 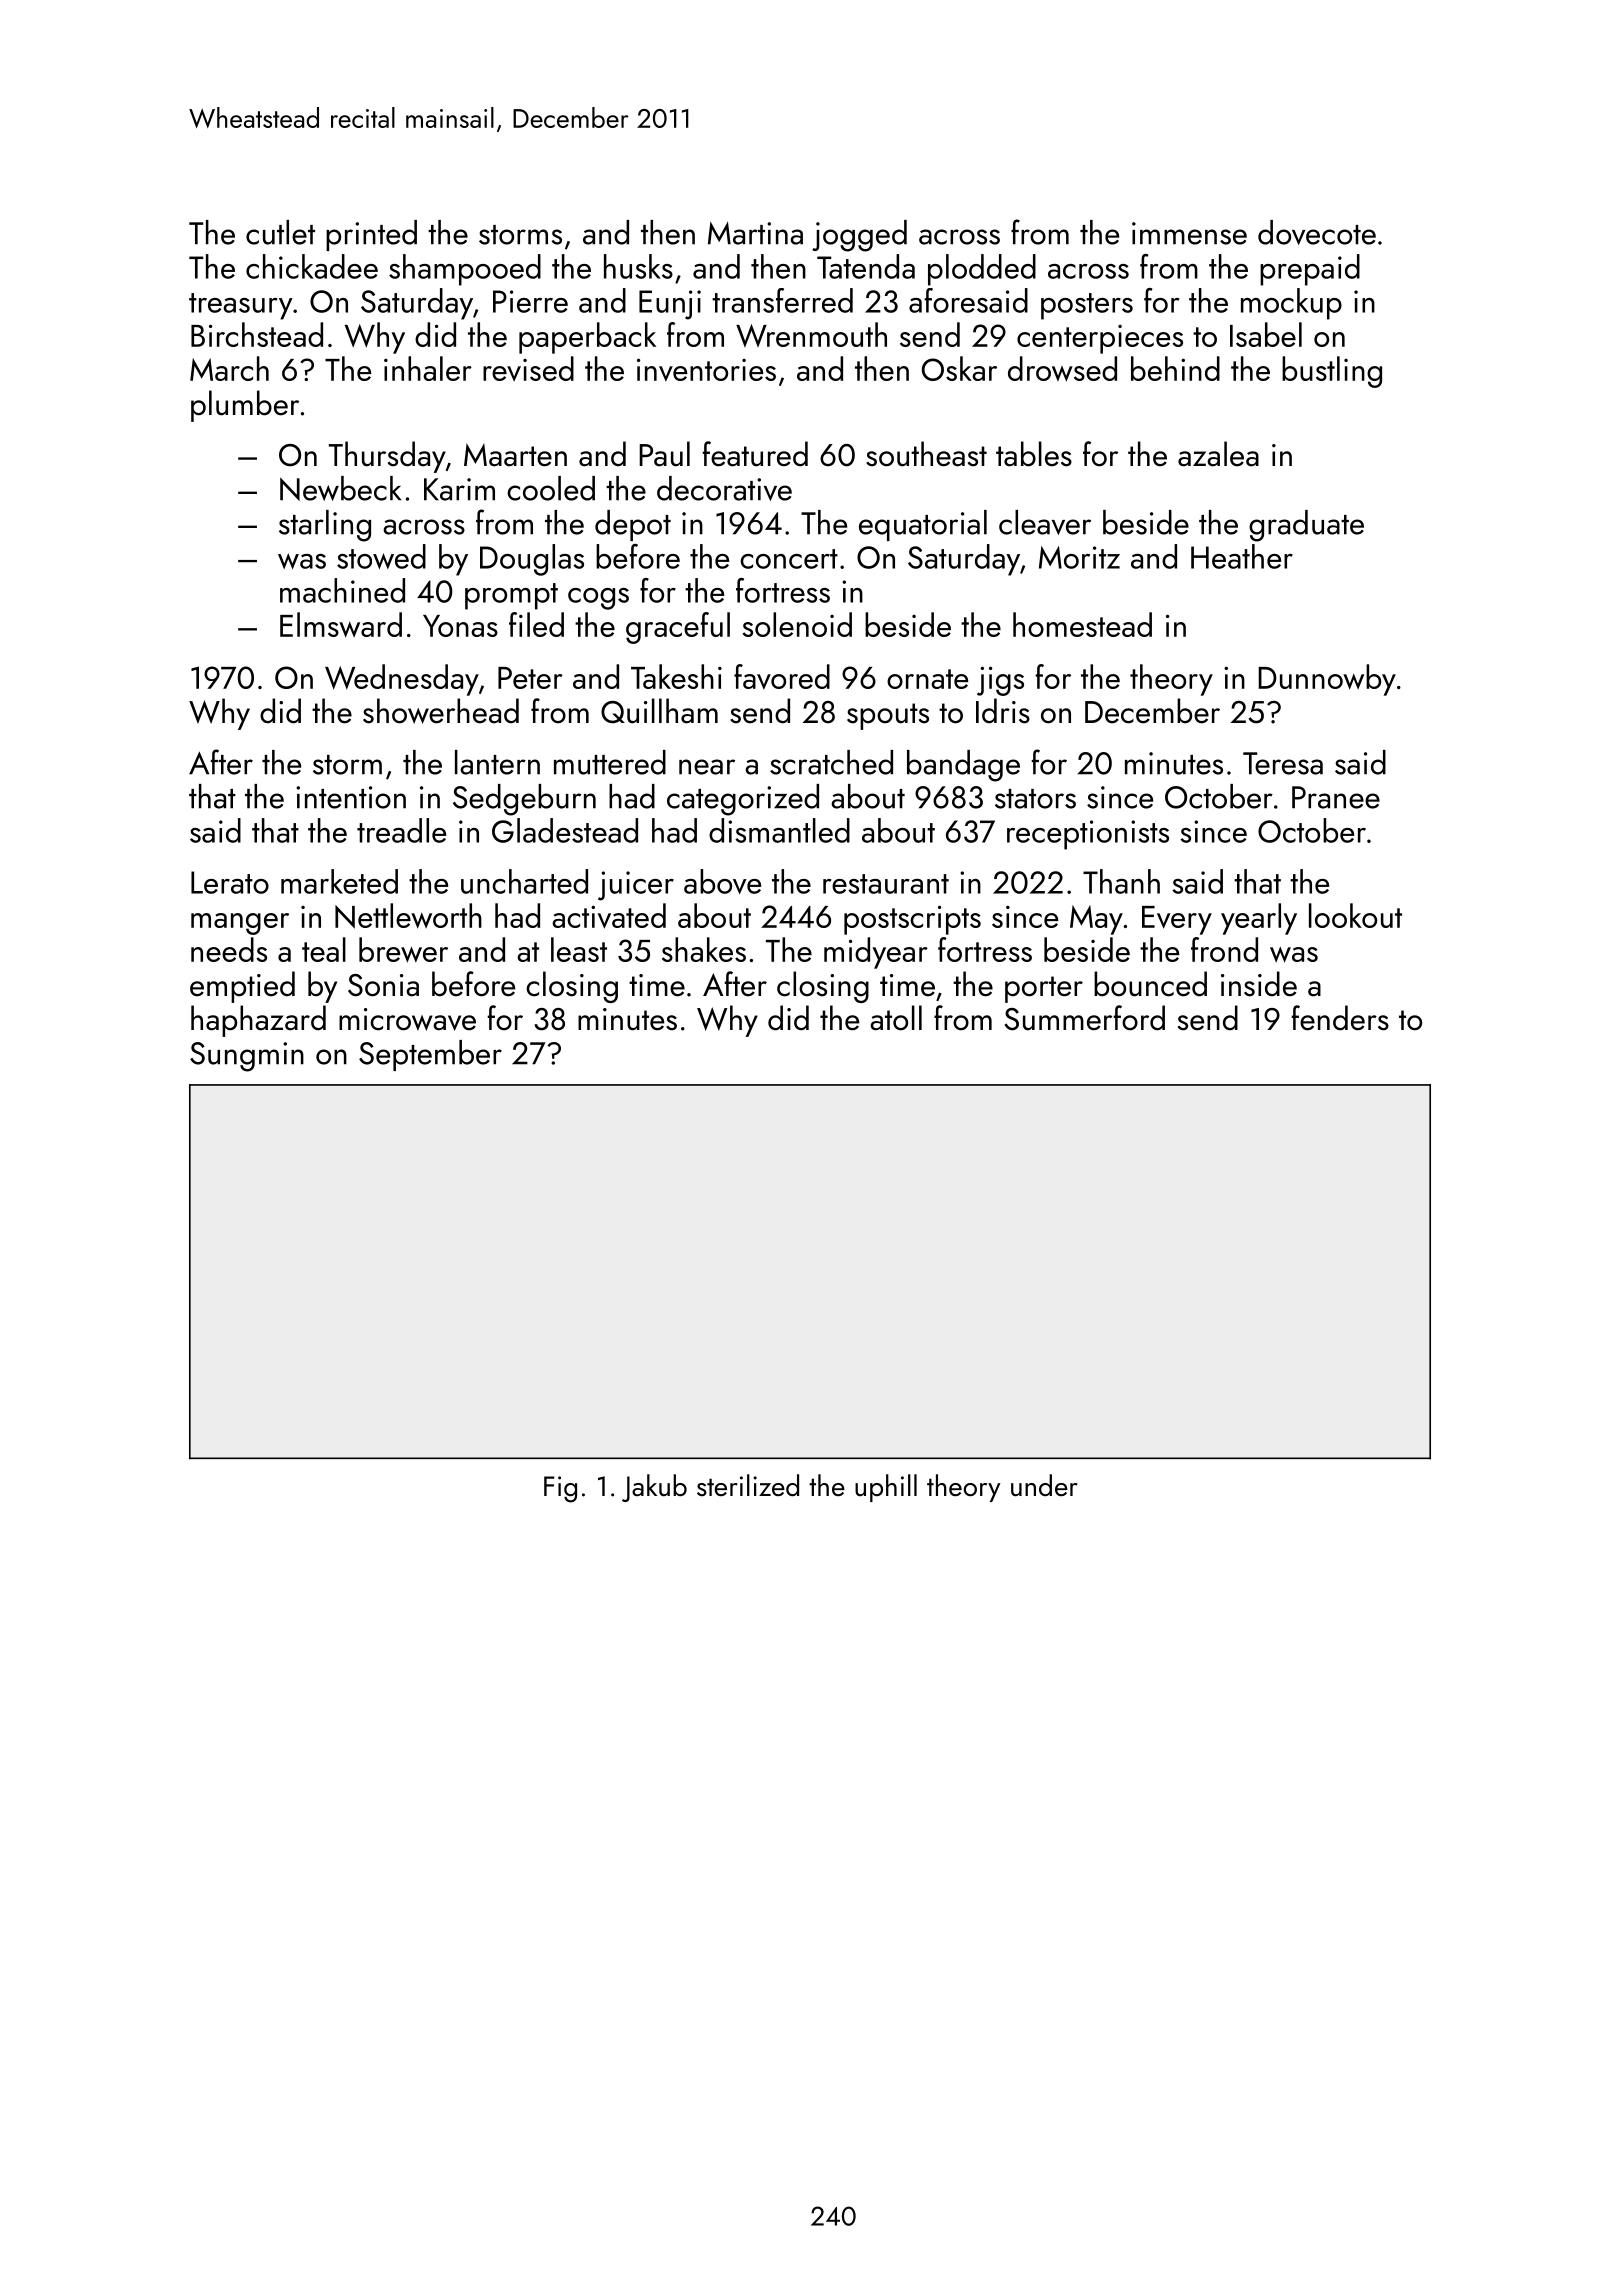 I want to click on Fig, so click(x=560, y=1489).
